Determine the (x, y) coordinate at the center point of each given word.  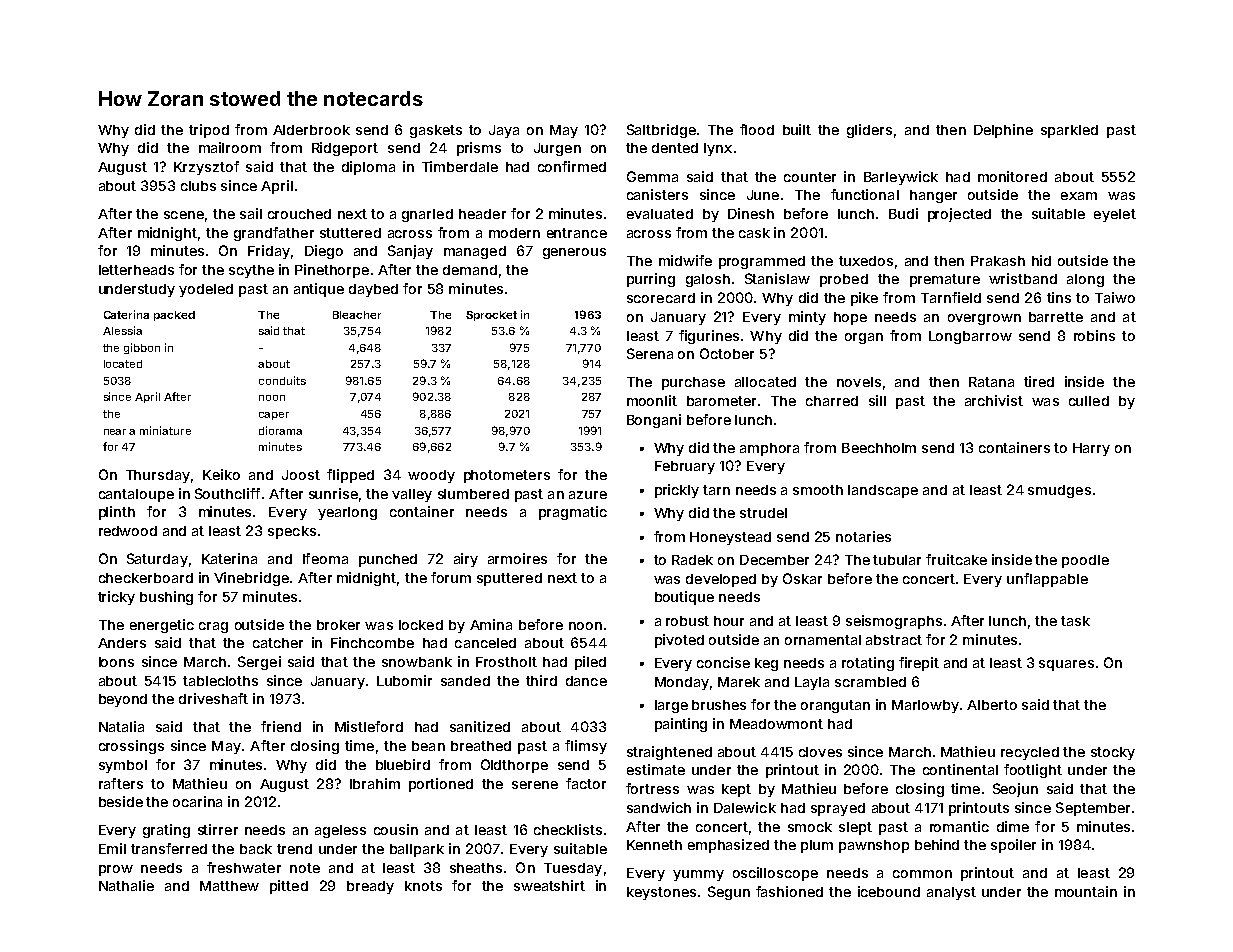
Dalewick (745, 807)
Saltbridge (661, 131)
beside (121, 801)
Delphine (1003, 131)
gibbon (142, 348)
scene (184, 215)
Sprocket (491, 316)
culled (1089, 401)
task (1075, 621)
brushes (719, 705)
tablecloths (220, 681)
